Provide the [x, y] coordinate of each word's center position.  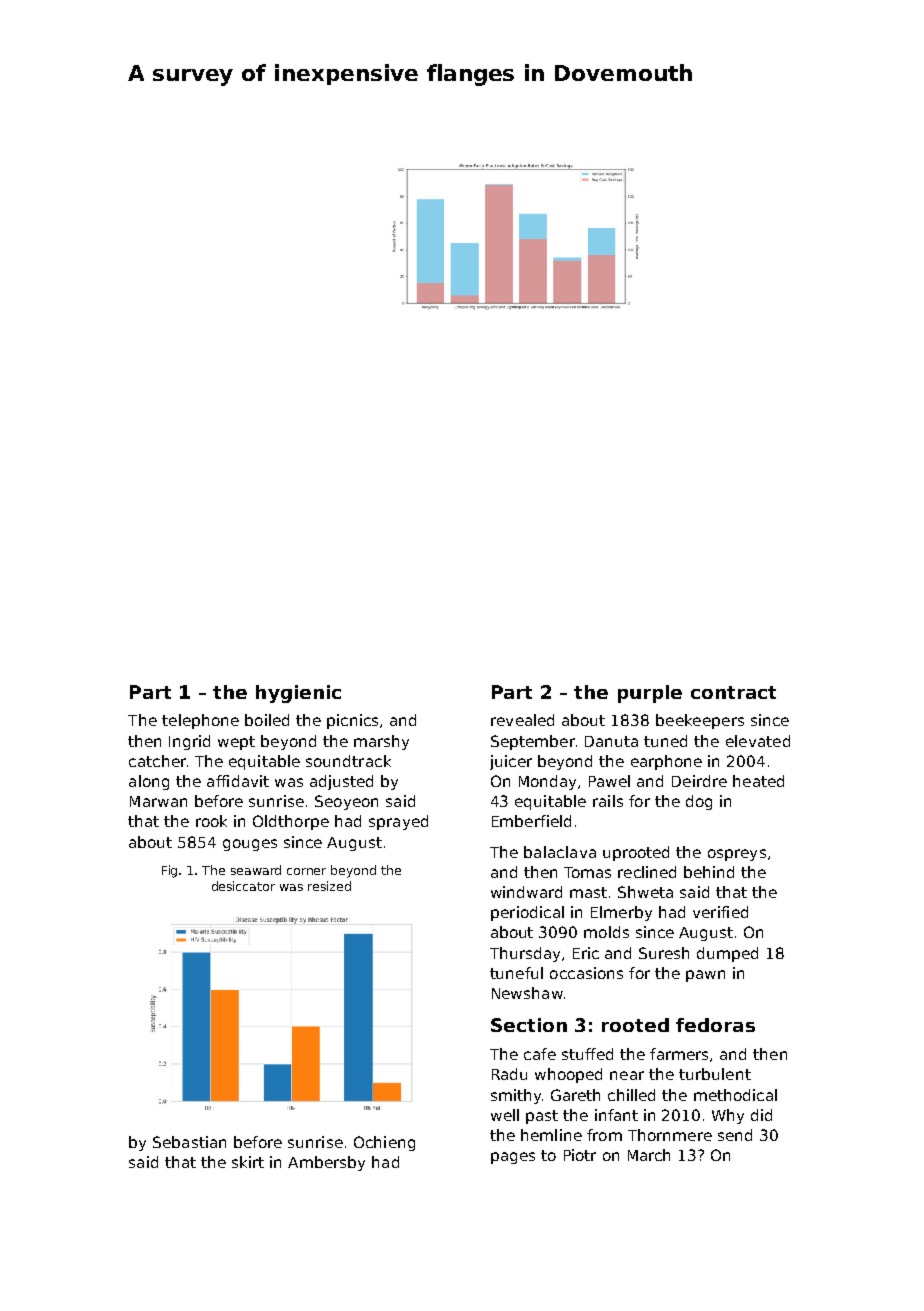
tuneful [516, 973]
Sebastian [189, 1142]
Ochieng [384, 1143]
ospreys [737, 855]
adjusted [341, 782]
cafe [540, 1054]
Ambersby [326, 1163]
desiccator [243, 886]
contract [733, 692]
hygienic [298, 694]
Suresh [664, 953]
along [149, 782]
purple [650, 694]
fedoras [715, 1025]
